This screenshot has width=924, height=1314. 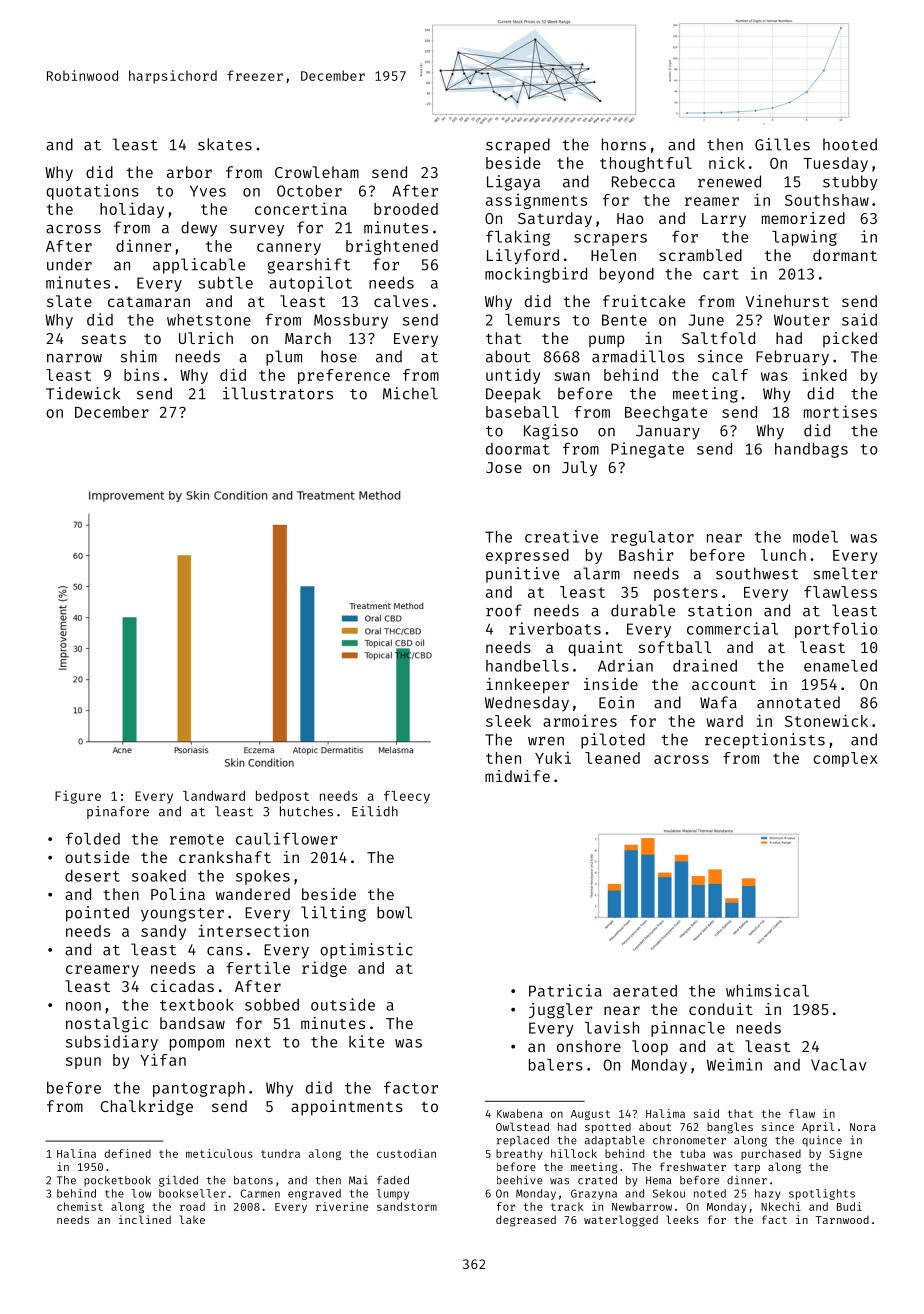 I want to click on degreased, so click(x=526, y=1221).
